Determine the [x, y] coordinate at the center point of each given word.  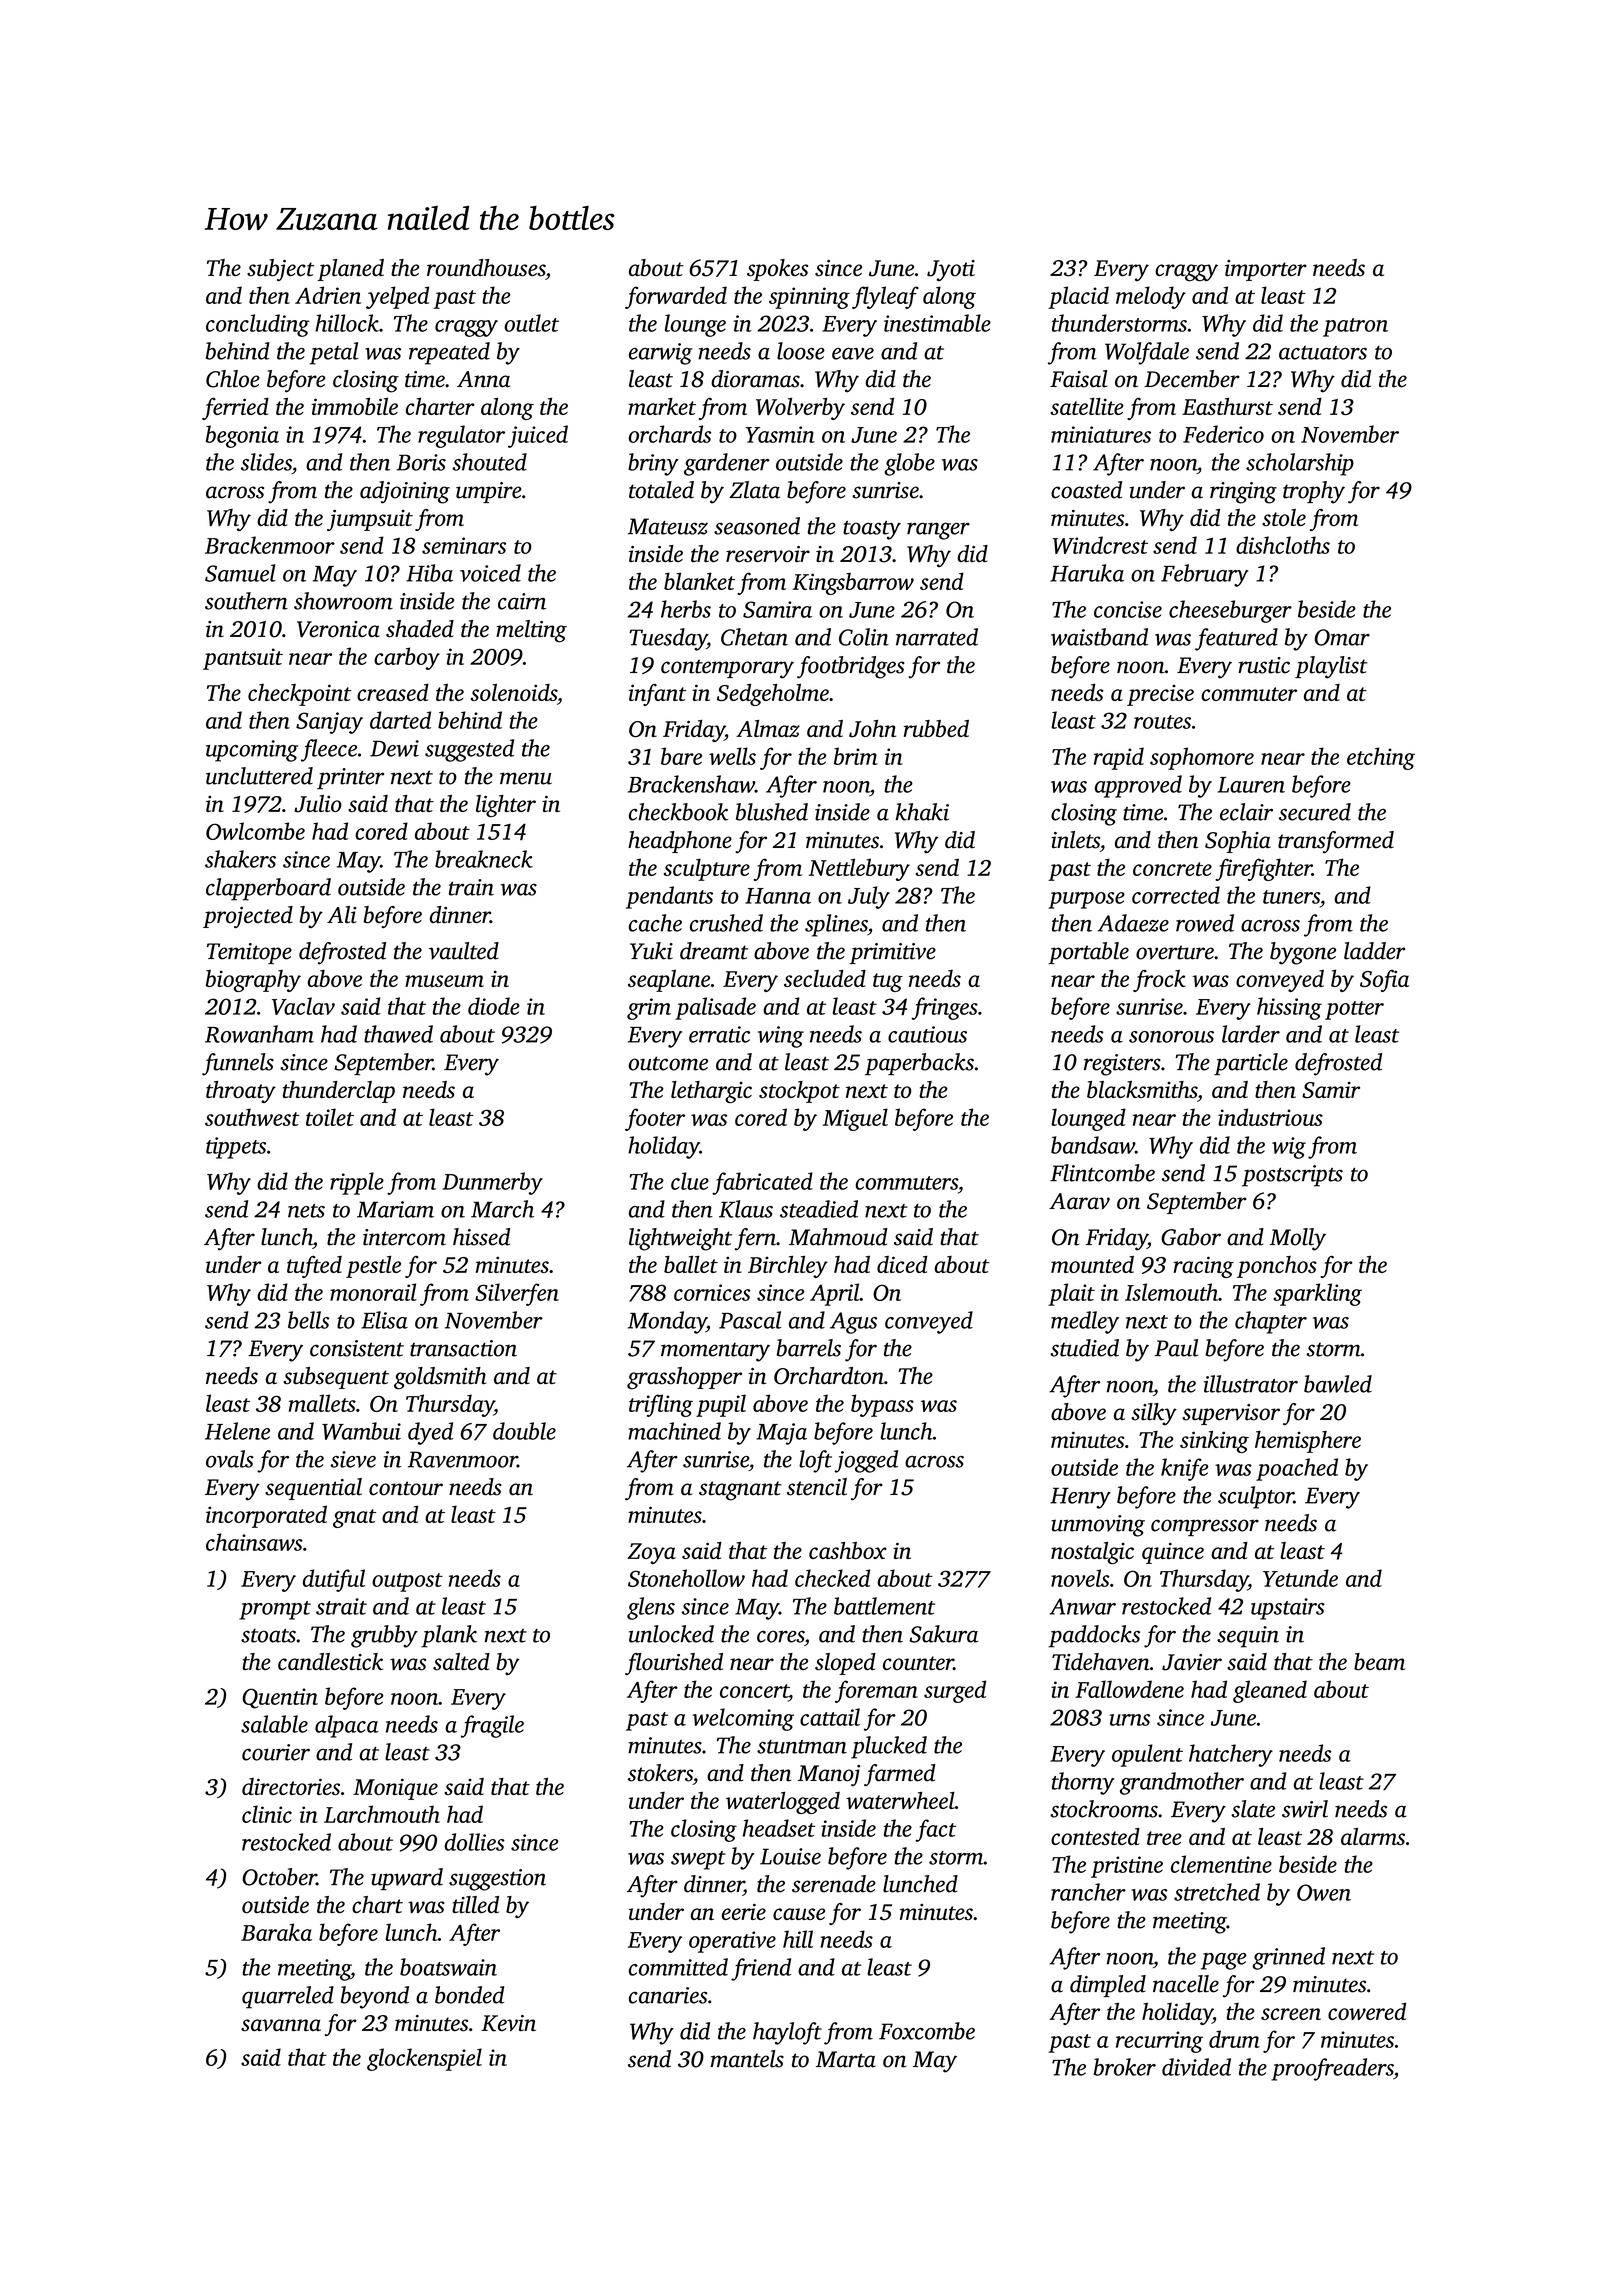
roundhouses [486, 268]
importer [1266, 270]
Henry [1080, 1498]
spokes [777, 270]
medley [1085, 1322]
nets [306, 1211]
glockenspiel [424, 2059]
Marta [846, 2059]
